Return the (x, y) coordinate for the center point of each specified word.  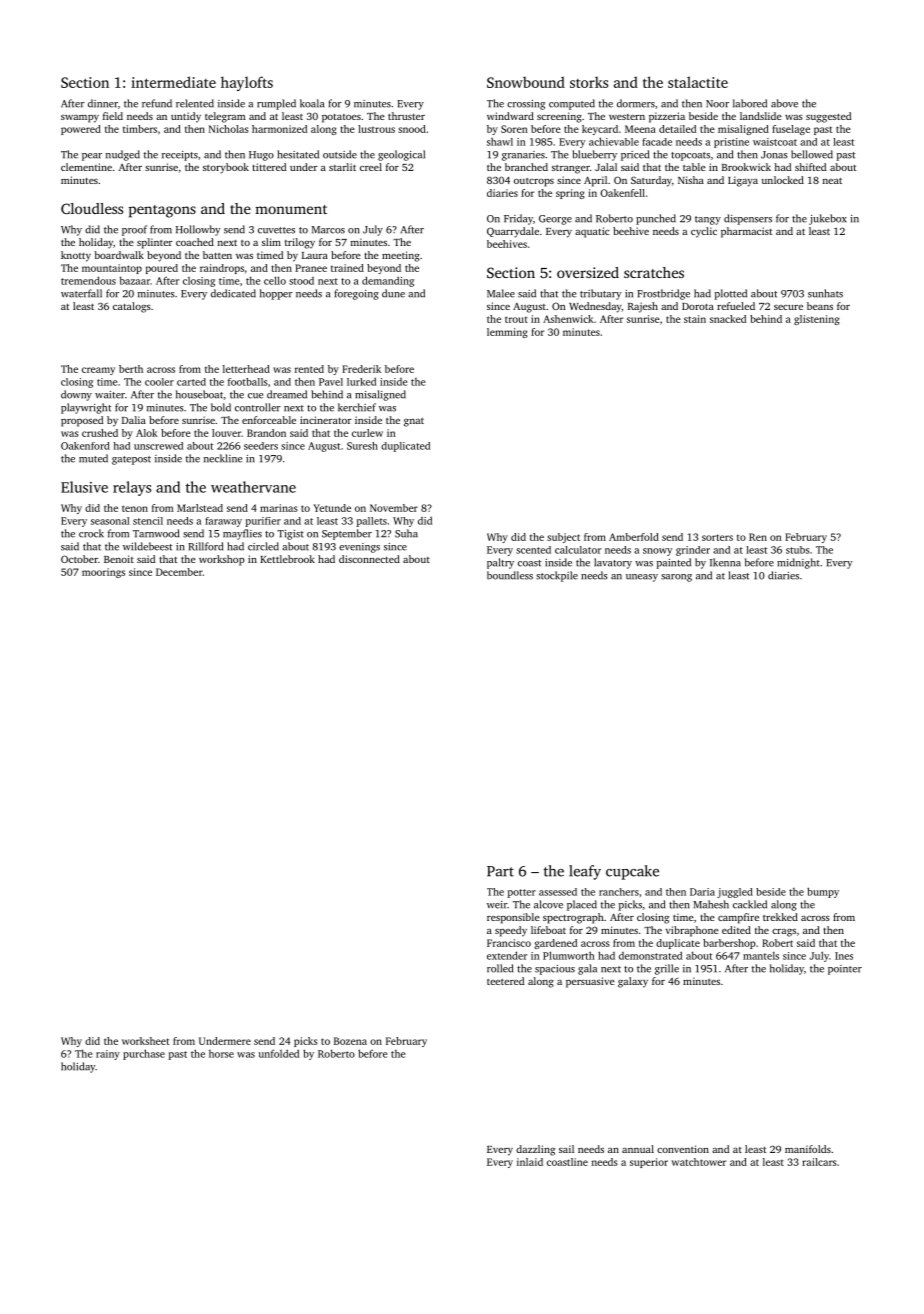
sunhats (825, 293)
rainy (108, 1055)
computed (572, 104)
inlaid (530, 1162)
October (79, 559)
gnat (414, 422)
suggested (828, 117)
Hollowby (198, 230)
